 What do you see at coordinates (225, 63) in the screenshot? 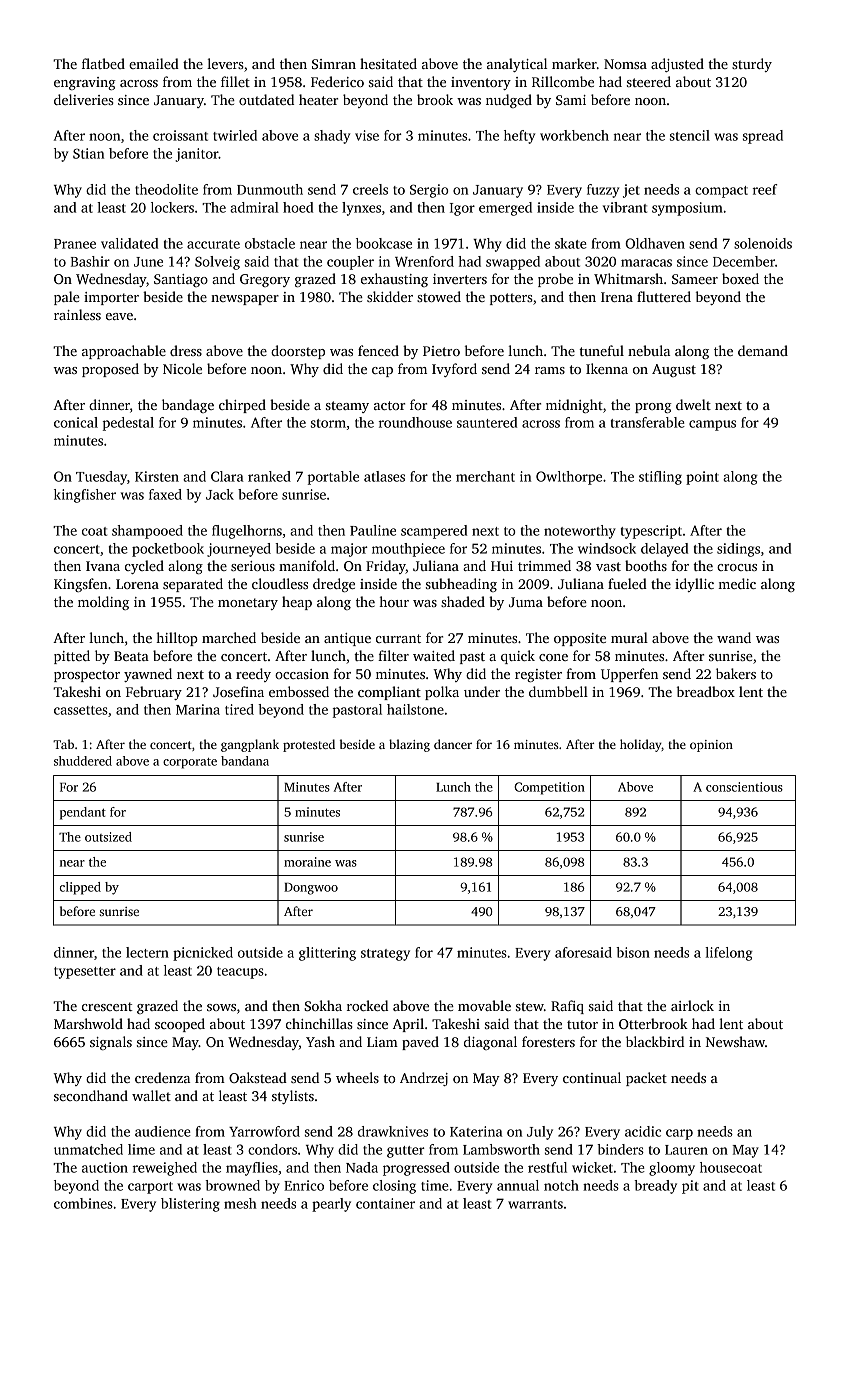
I see `levers` at bounding box center [225, 63].
